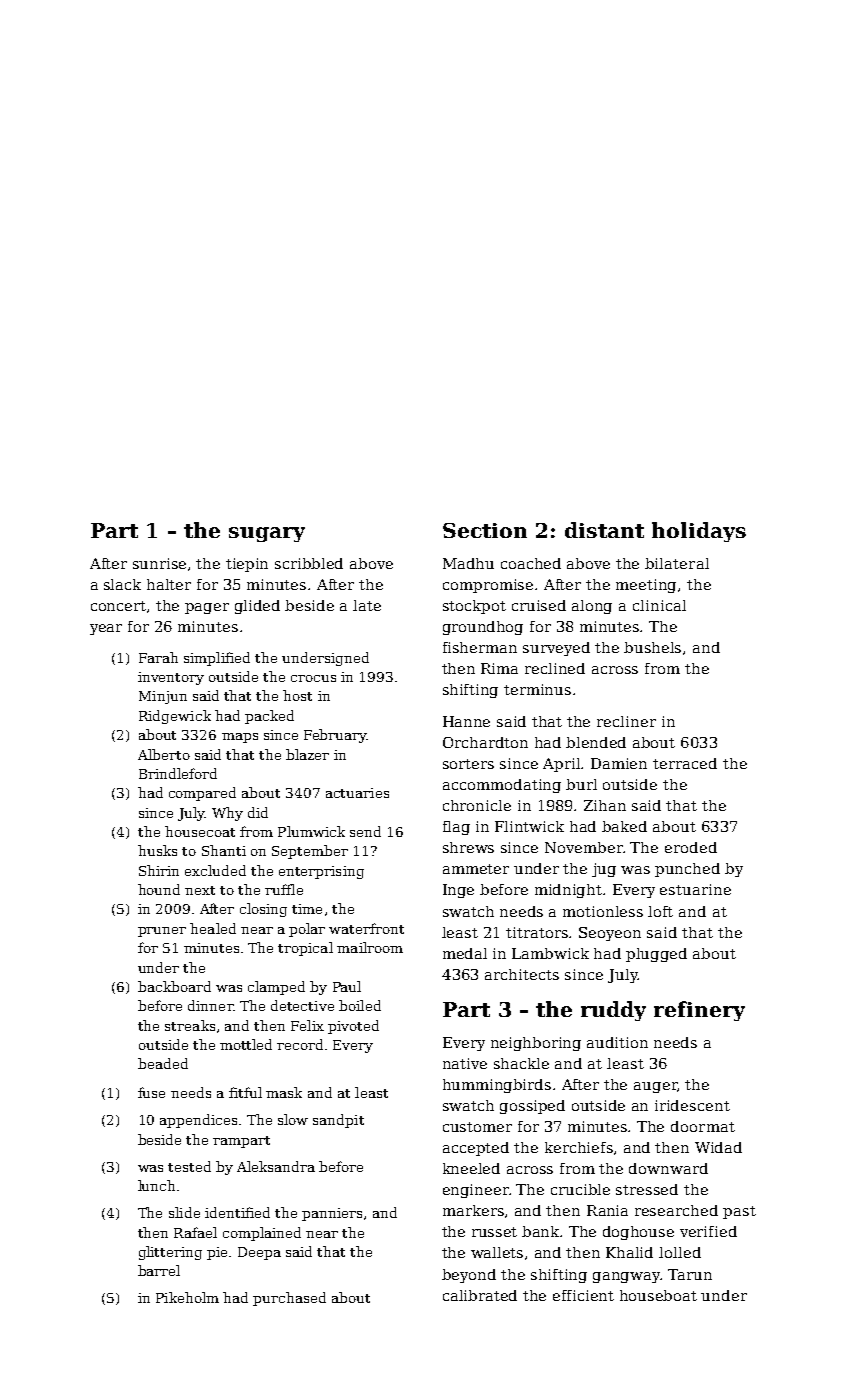 The image size is (849, 1400). I want to click on refinery, so click(699, 1011).
